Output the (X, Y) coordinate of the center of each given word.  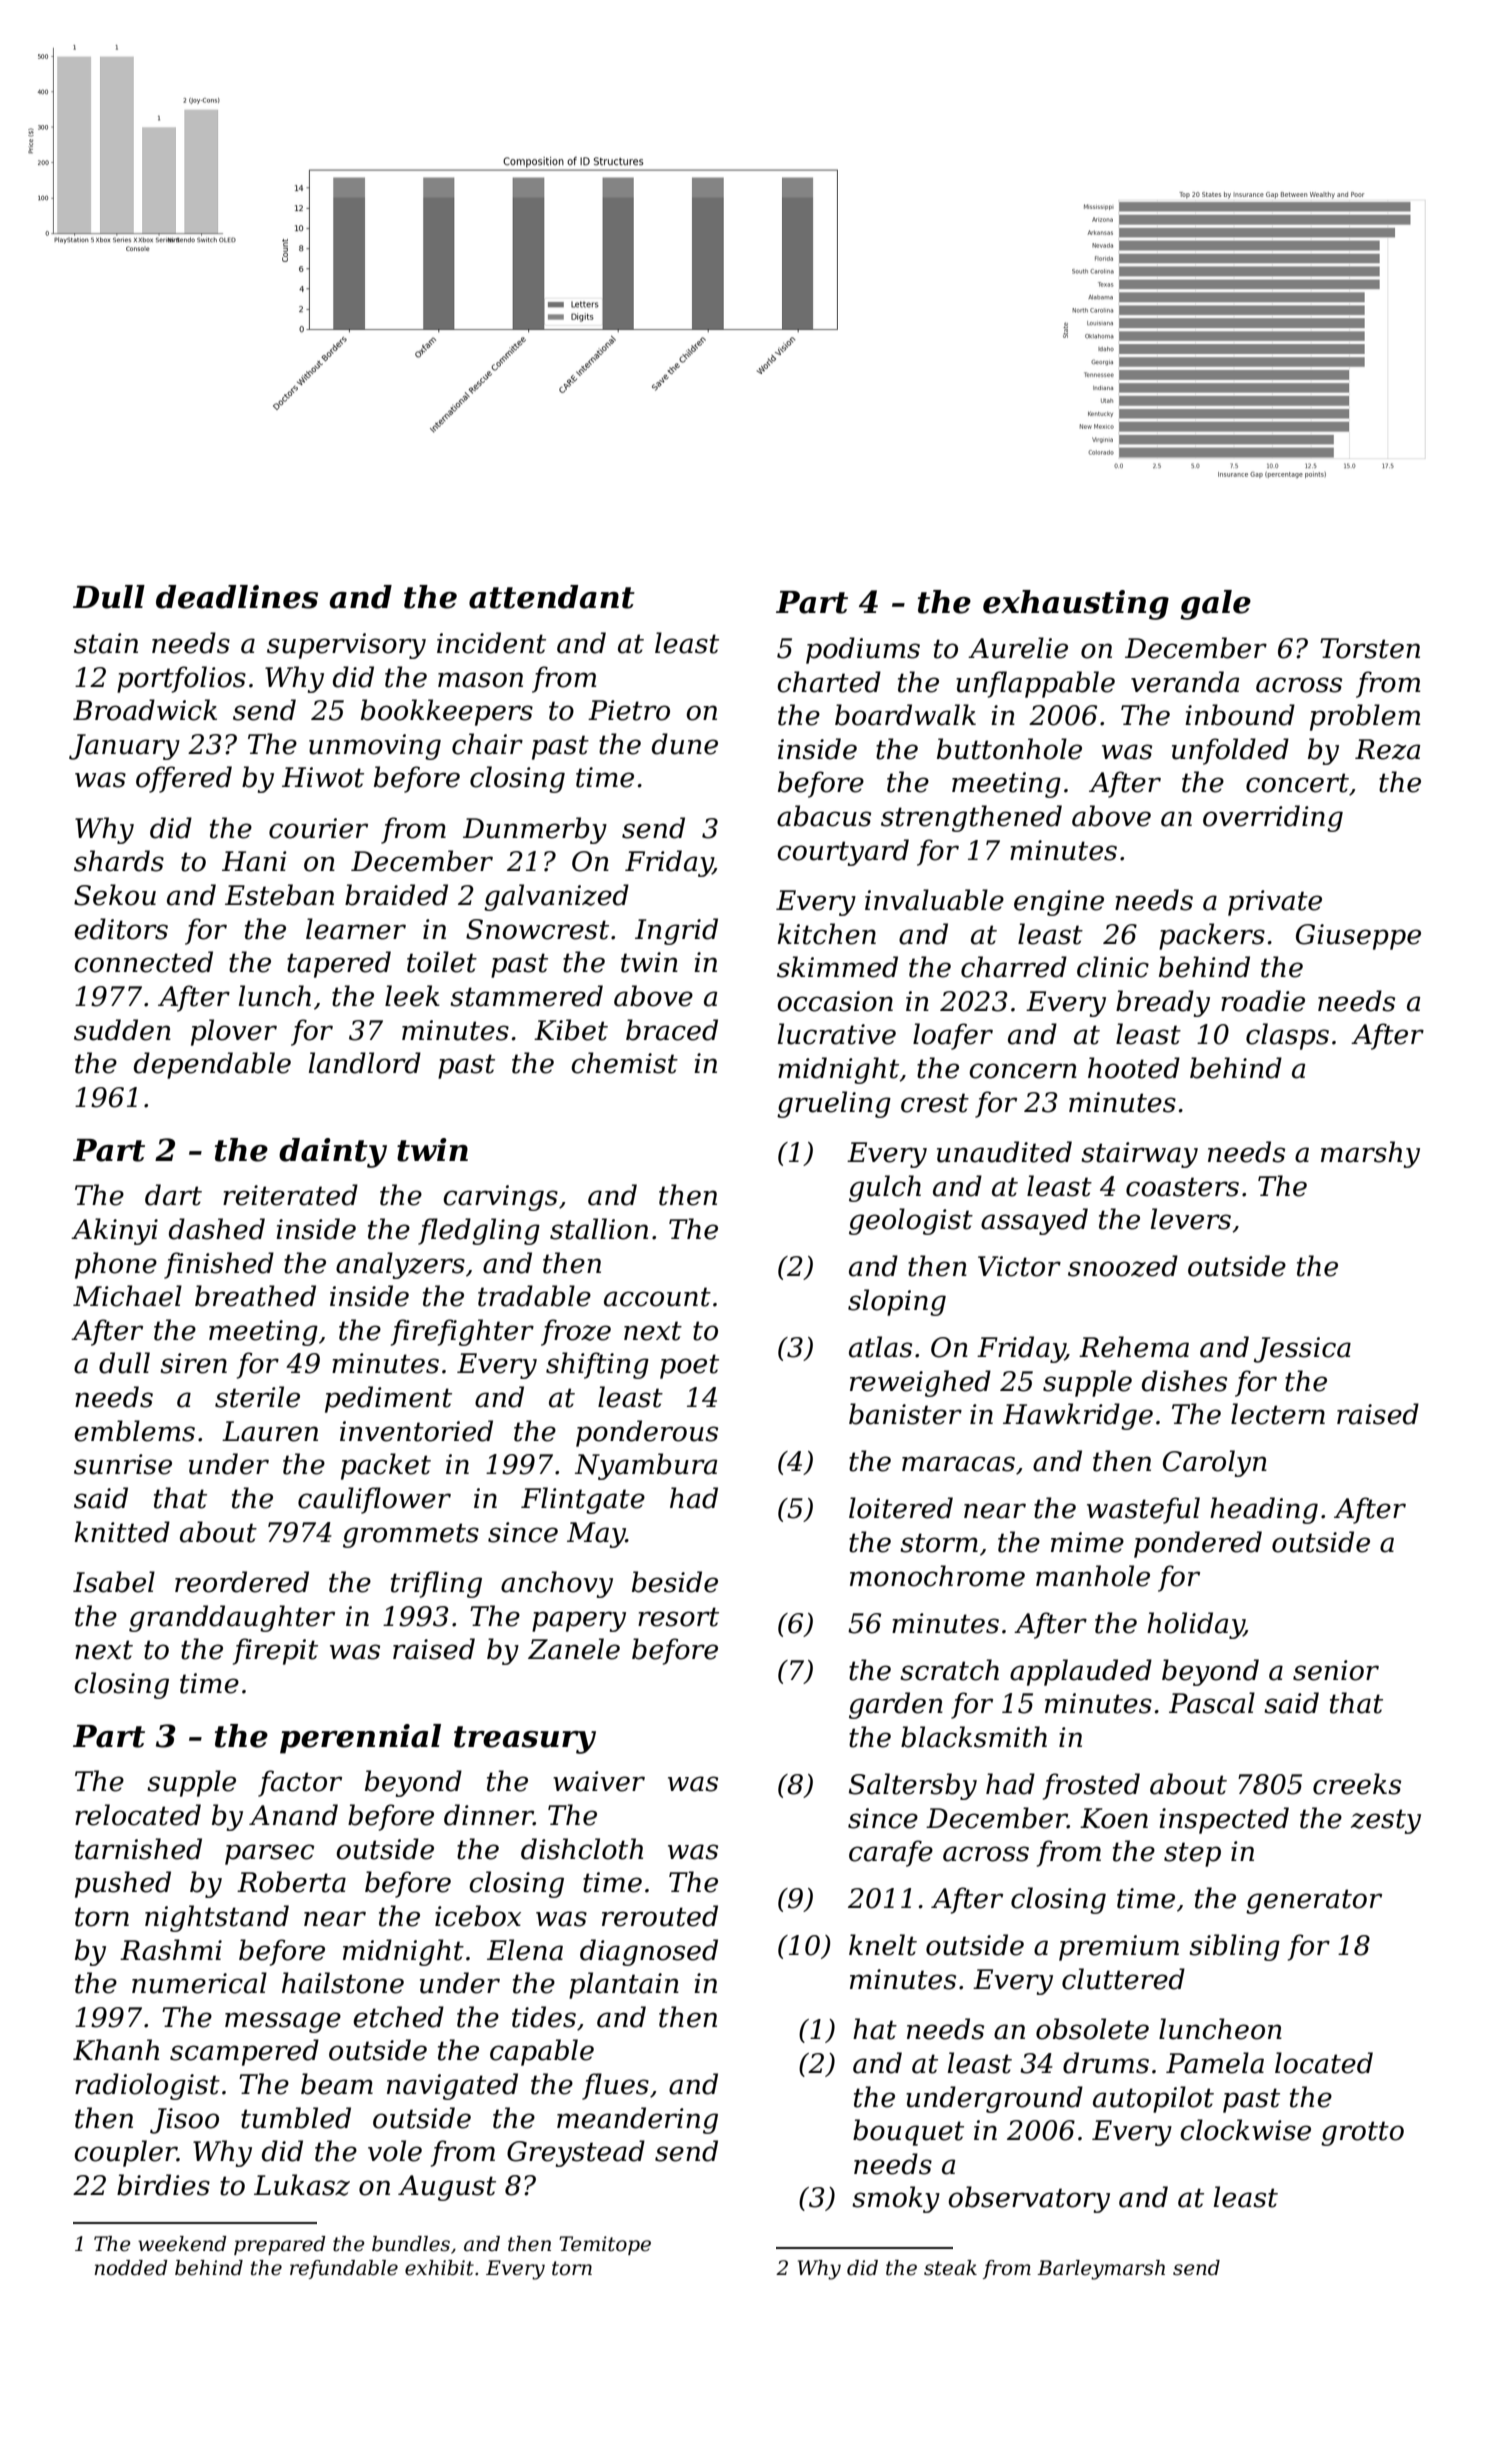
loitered (901, 1508)
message (283, 2022)
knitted (122, 1532)
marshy (1370, 1154)
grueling (834, 1104)
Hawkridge (1078, 1416)
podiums (863, 650)
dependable (212, 1065)
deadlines (237, 597)
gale (1215, 605)
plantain (624, 1985)
